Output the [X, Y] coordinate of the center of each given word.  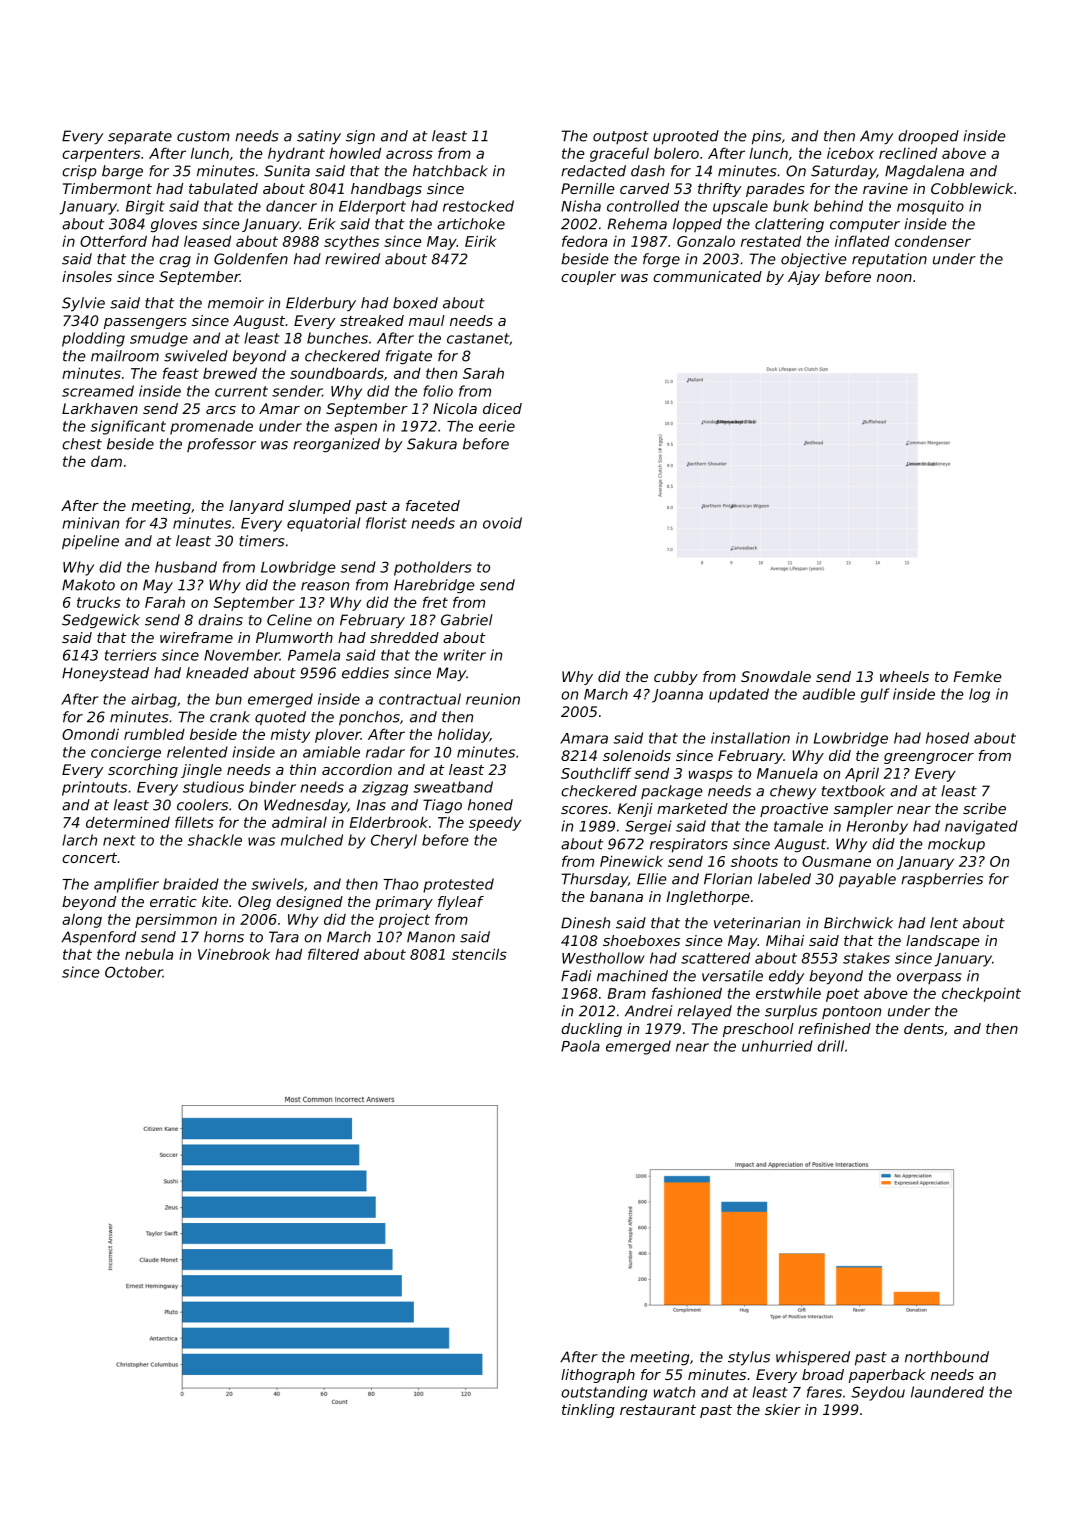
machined [632, 976]
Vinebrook [234, 954]
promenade [211, 427]
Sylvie [83, 304]
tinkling [588, 1411]
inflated [862, 241]
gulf [875, 695]
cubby [676, 678]
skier [783, 1409]
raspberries [942, 880]
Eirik [480, 241]
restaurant [658, 1410]
